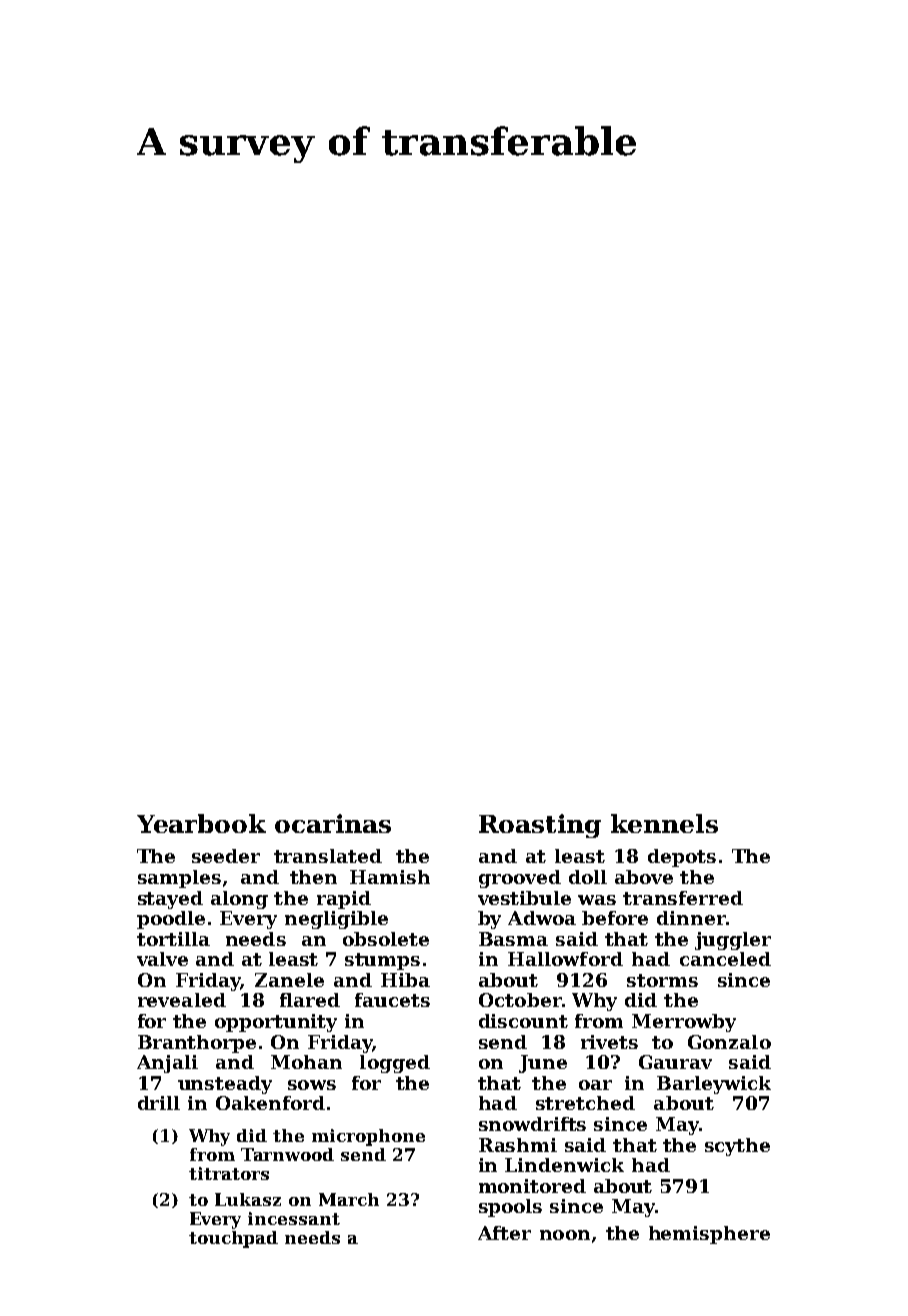 This screenshot has width=908, height=1316. I want to click on logged, so click(395, 1064).
